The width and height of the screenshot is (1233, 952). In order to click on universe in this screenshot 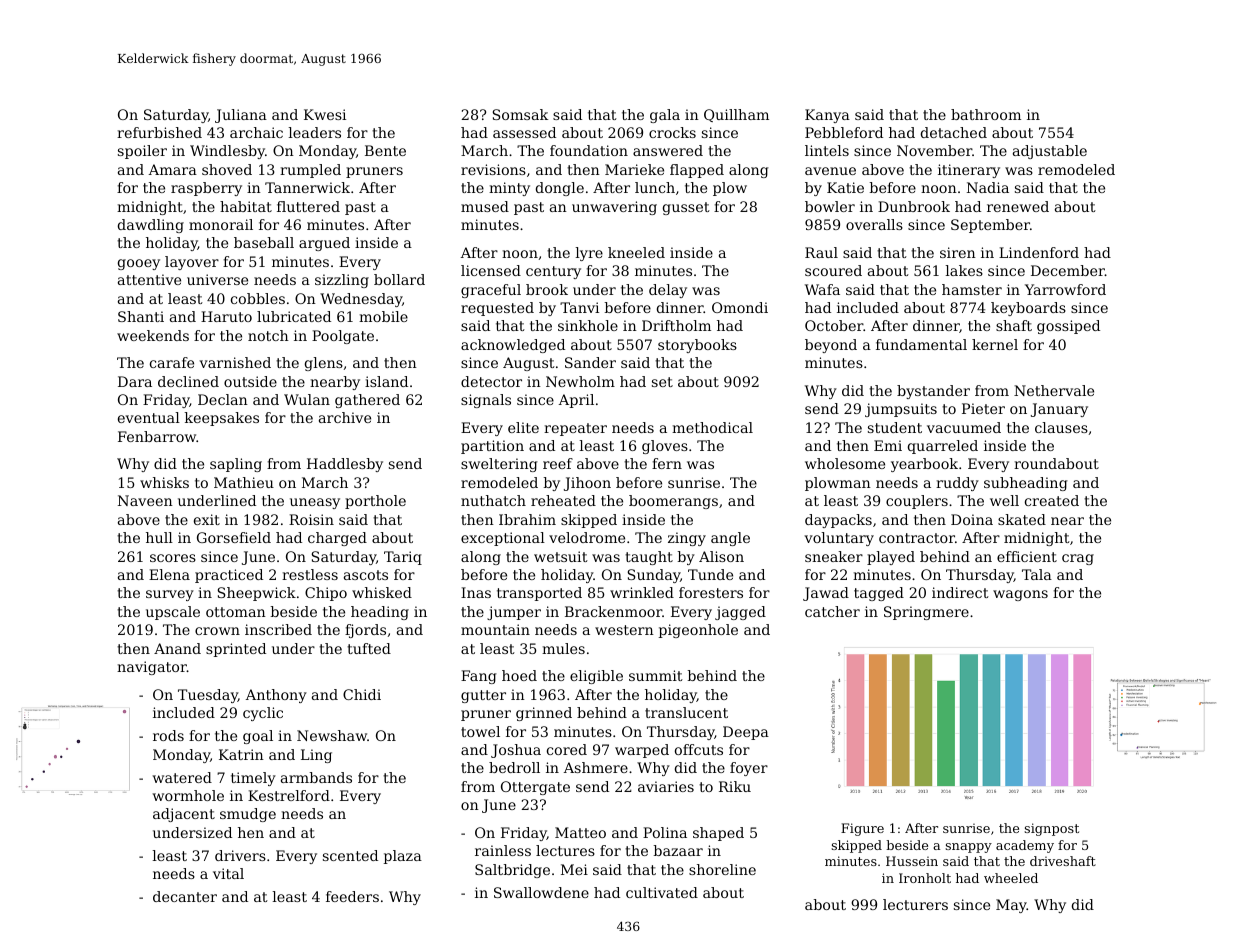, I will do `click(217, 279)`.
